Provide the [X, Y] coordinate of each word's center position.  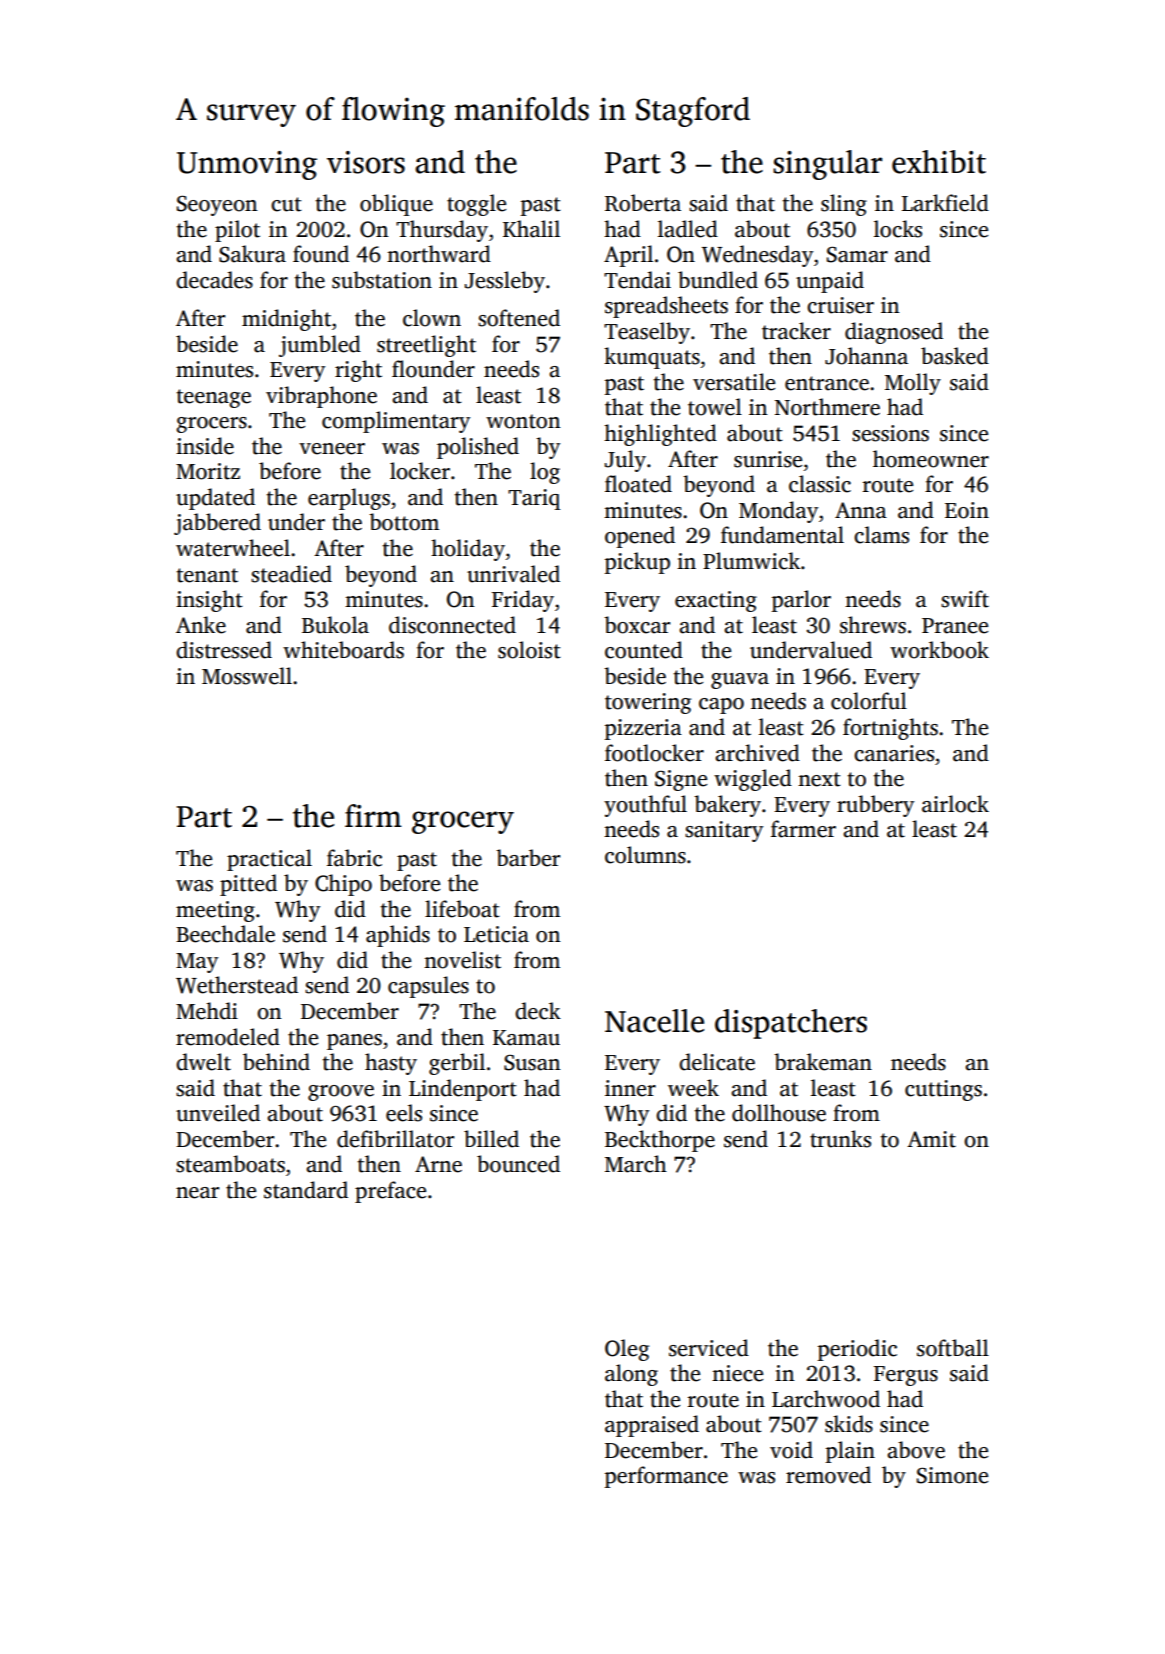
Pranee [955, 626]
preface [390, 1192]
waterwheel [233, 548]
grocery [463, 822]
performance [666, 1477]
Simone [952, 1475]
